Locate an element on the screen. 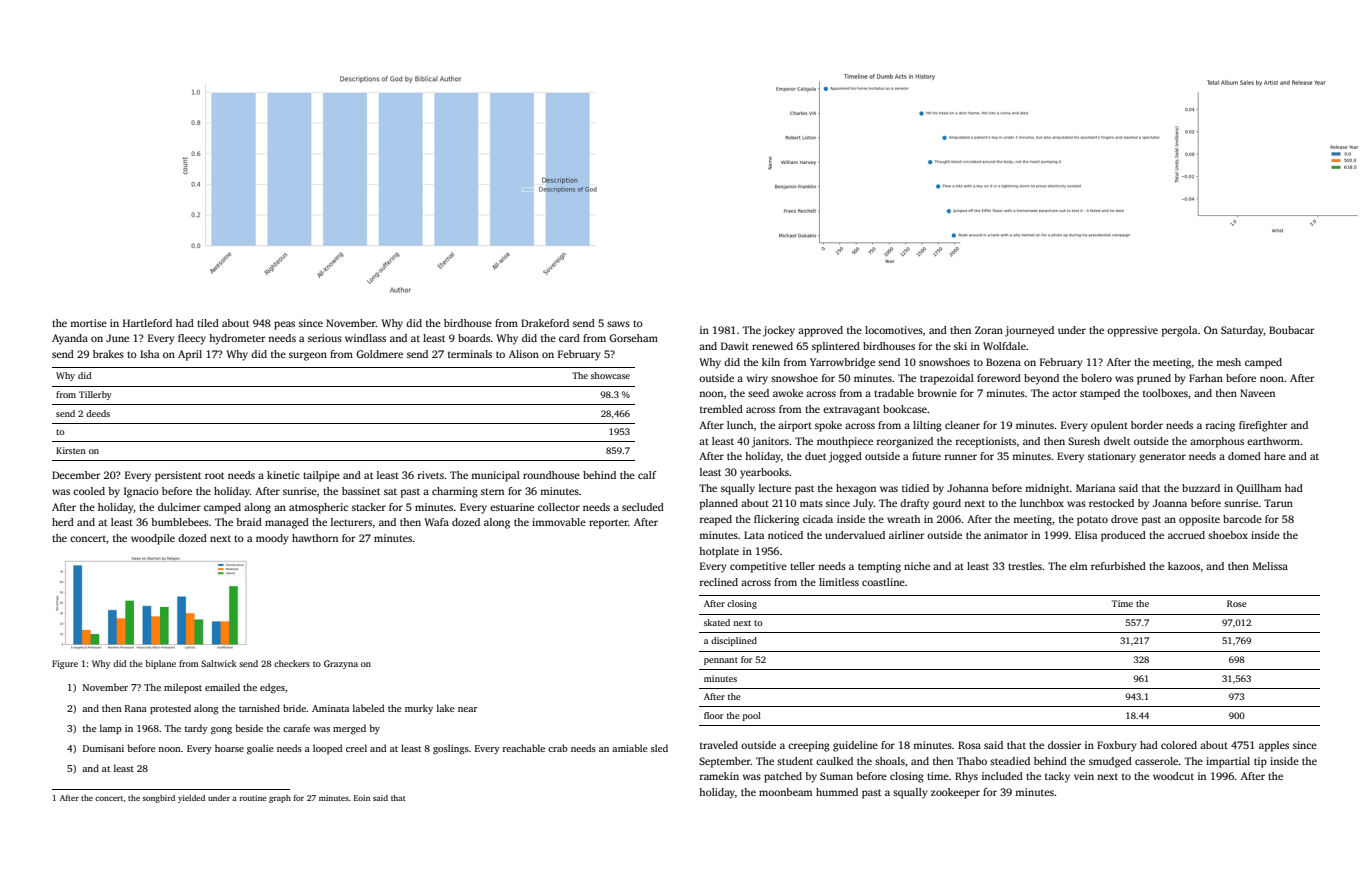 The height and width of the screenshot is (887, 1372). creel is located at coordinates (356, 748).
